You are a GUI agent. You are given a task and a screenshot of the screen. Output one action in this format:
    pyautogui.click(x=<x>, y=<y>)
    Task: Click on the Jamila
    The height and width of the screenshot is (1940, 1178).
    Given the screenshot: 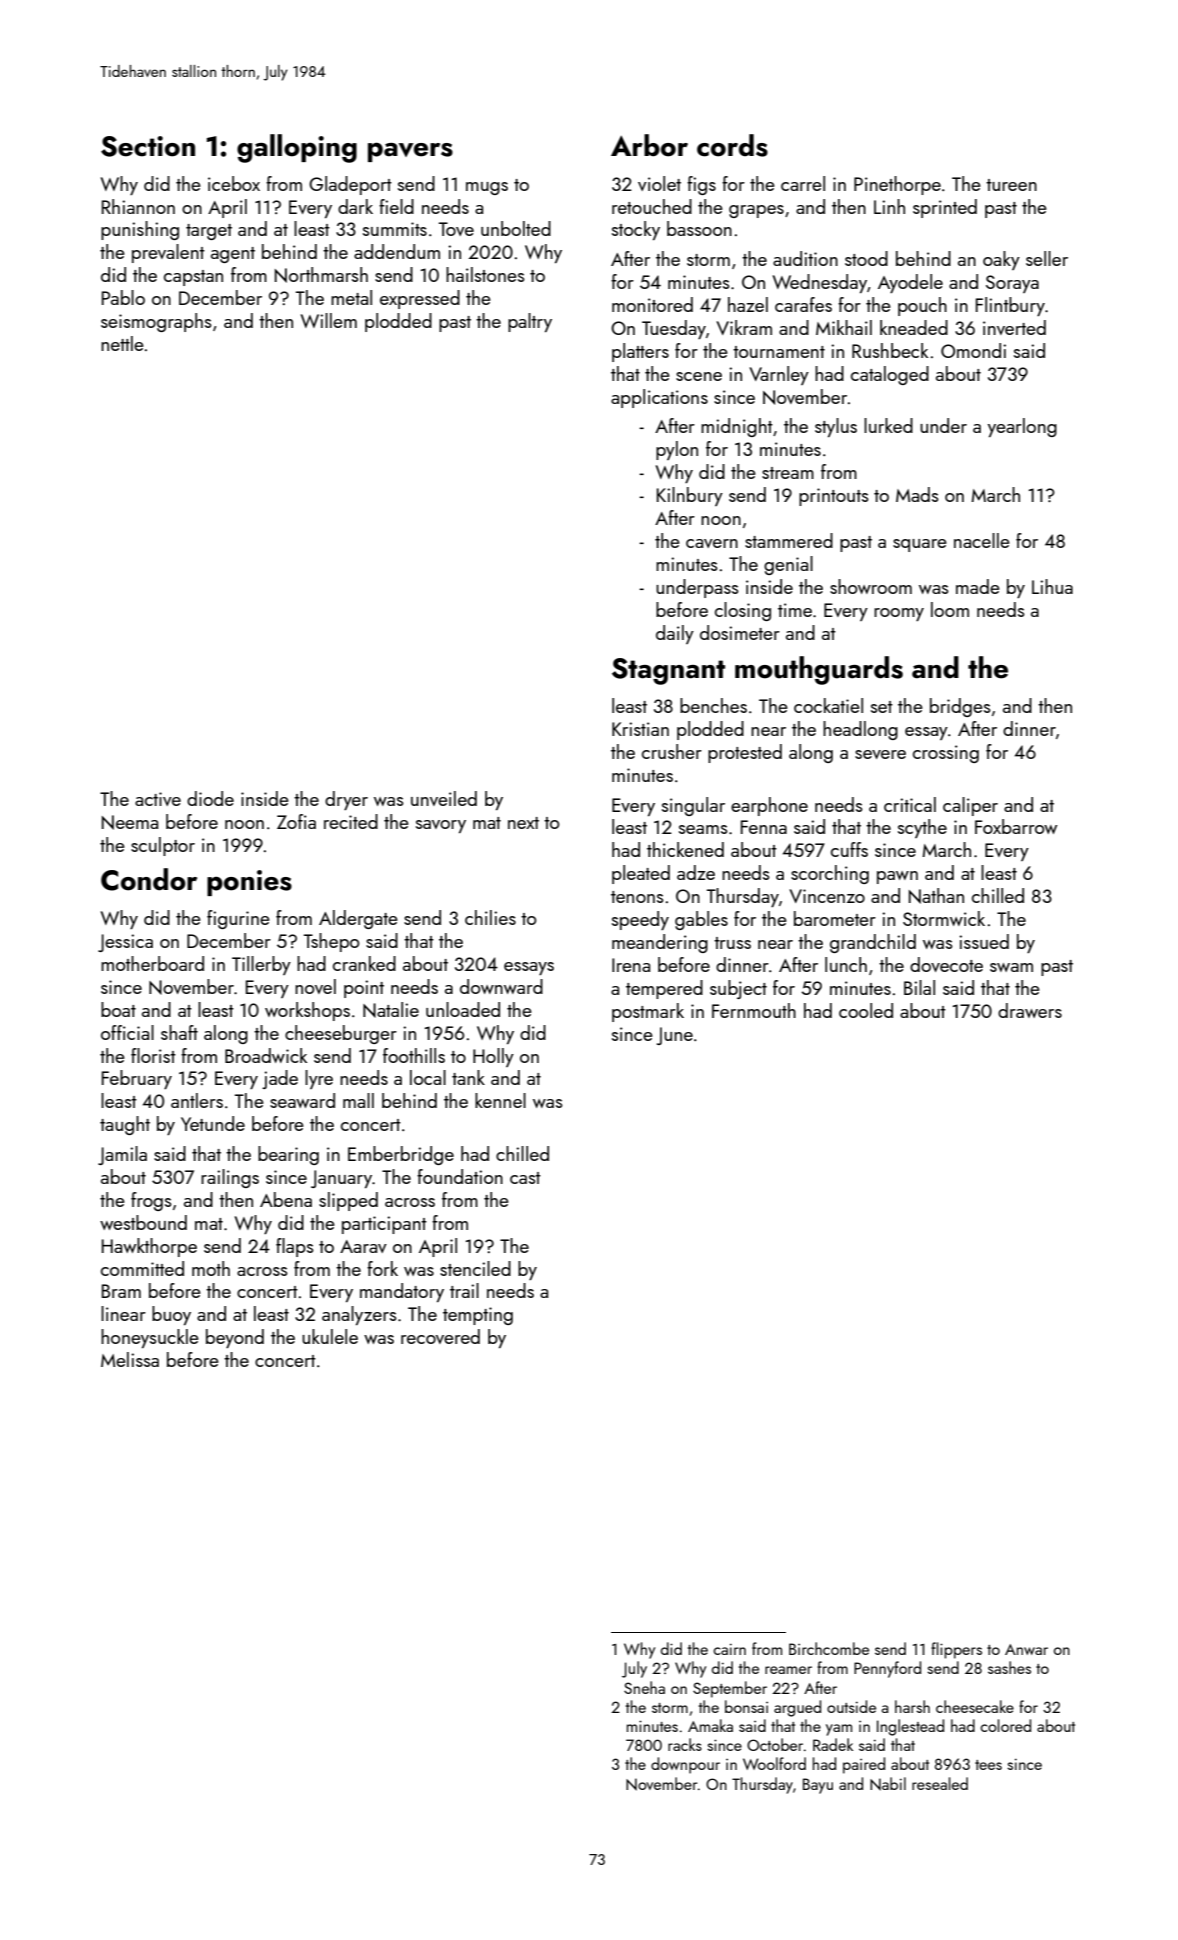 What is the action you would take?
    pyautogui.click(x=122, y=1155)
